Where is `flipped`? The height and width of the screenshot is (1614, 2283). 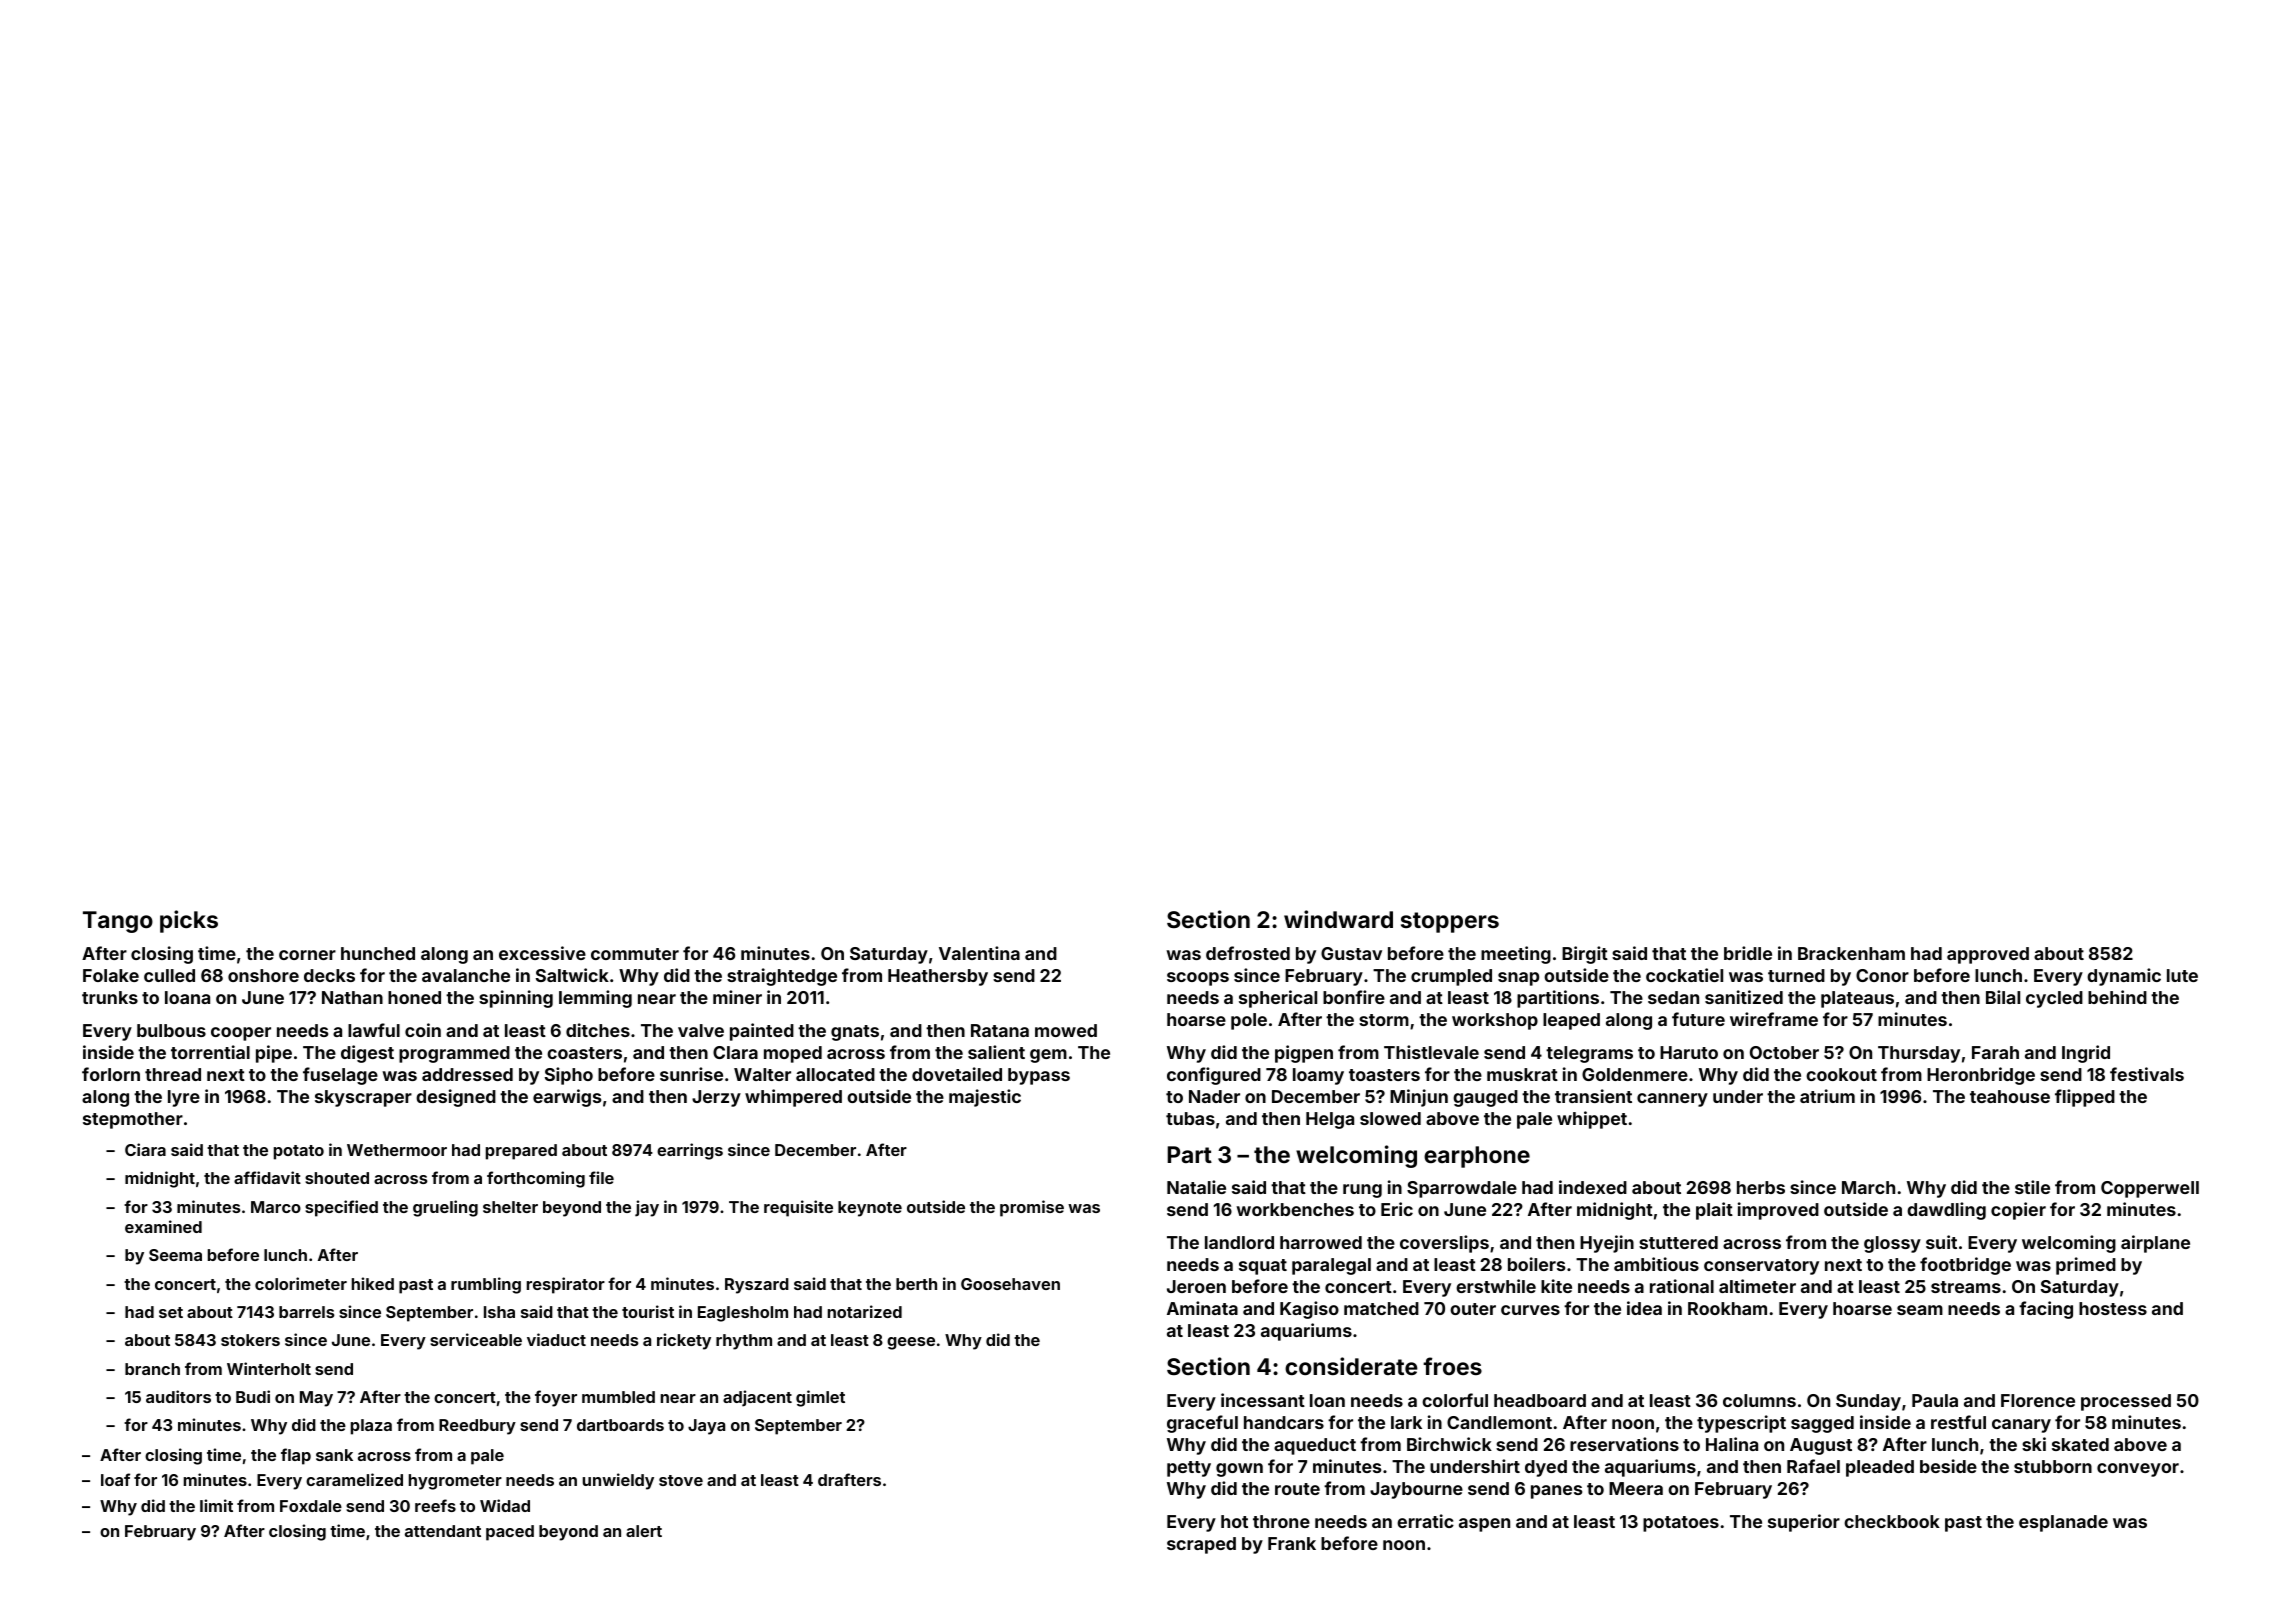 flipped is located at coordinates (2085, 1098).
